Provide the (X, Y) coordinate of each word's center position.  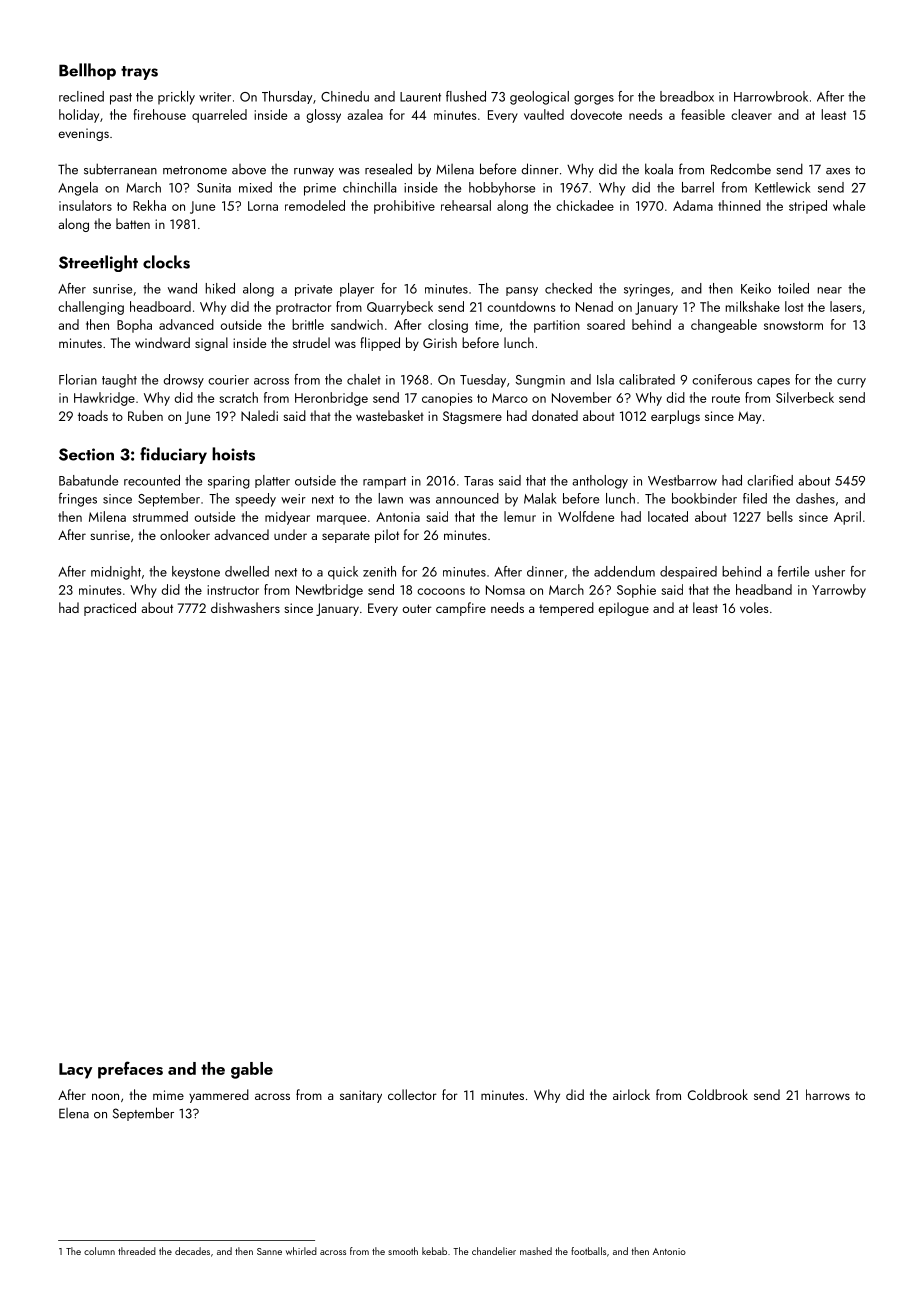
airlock (631, 1094)
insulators (85, 205)
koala (659, 169)
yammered (219, 1096)
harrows (828, 1094)
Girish (440, 342)
